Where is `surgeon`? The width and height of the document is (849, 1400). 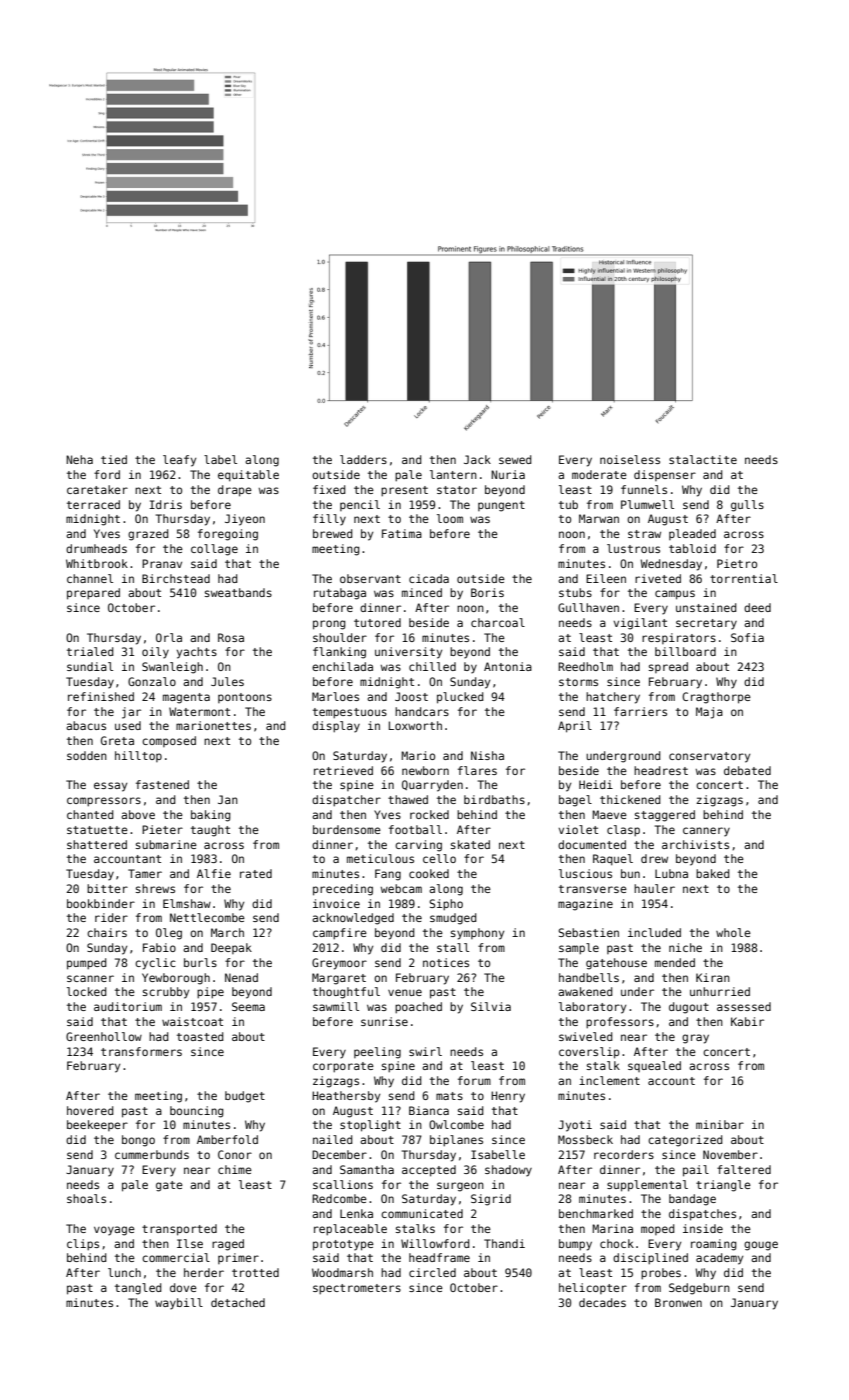 surgeon is located at coordinates (460, 1187).
